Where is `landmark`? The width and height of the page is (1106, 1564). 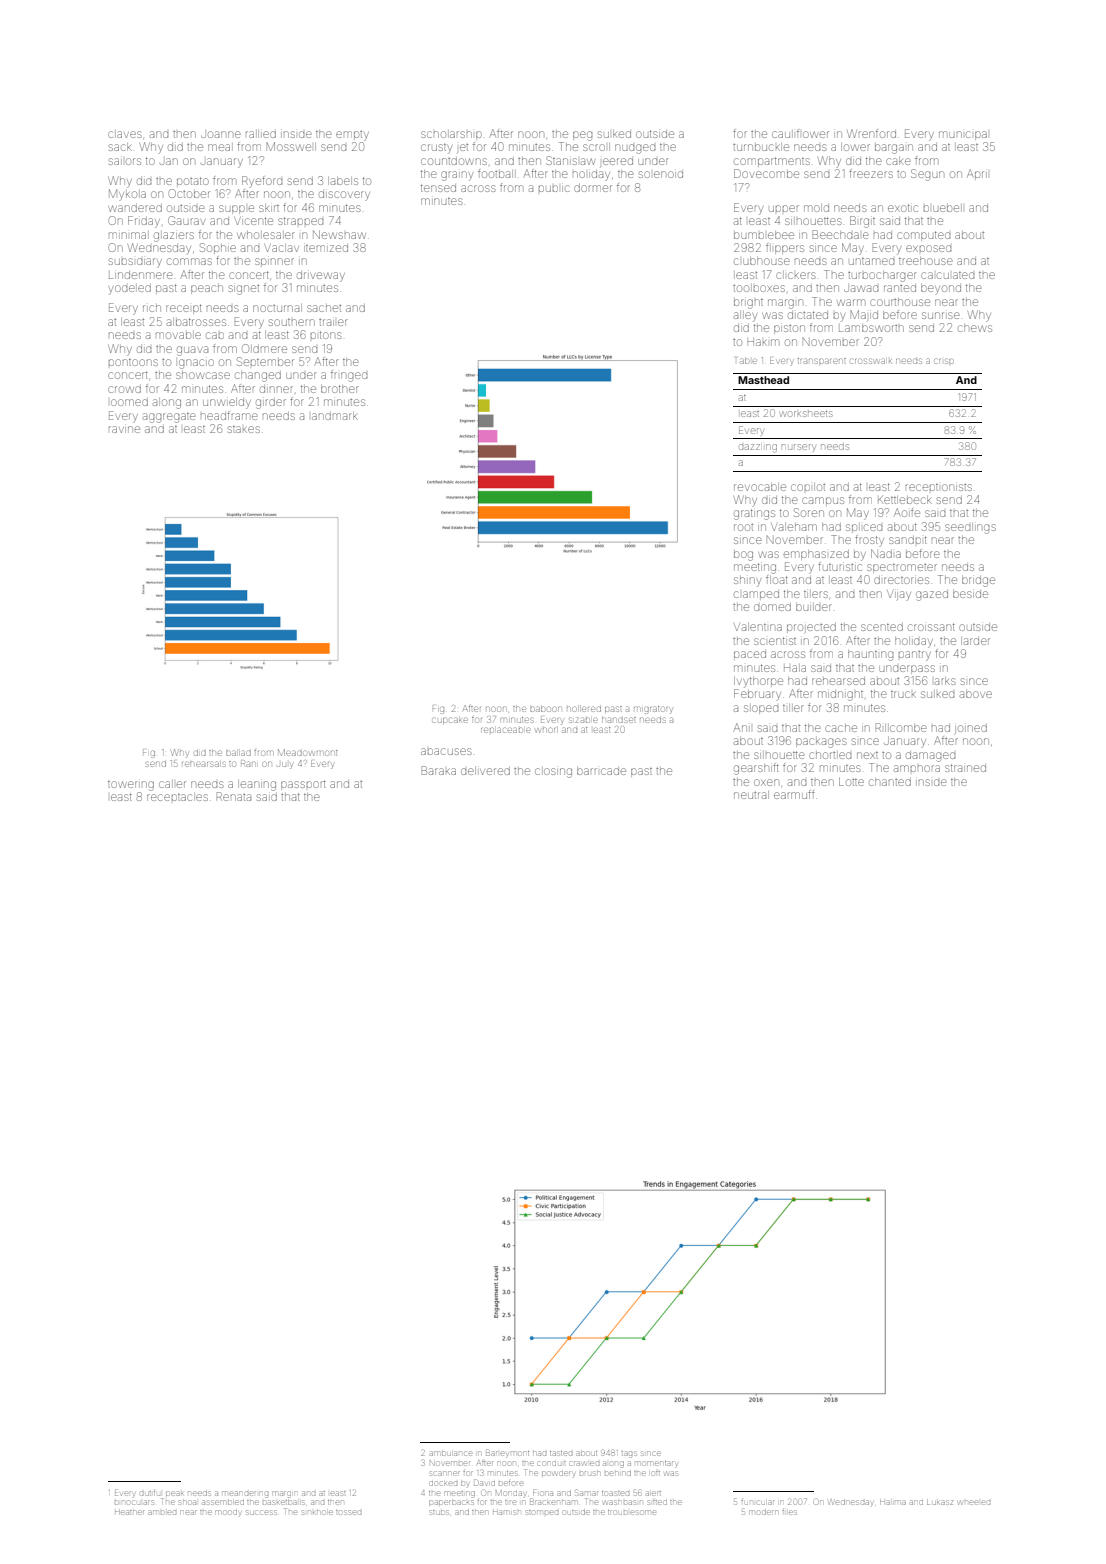
landmark is located at coordinates (335, 416).
